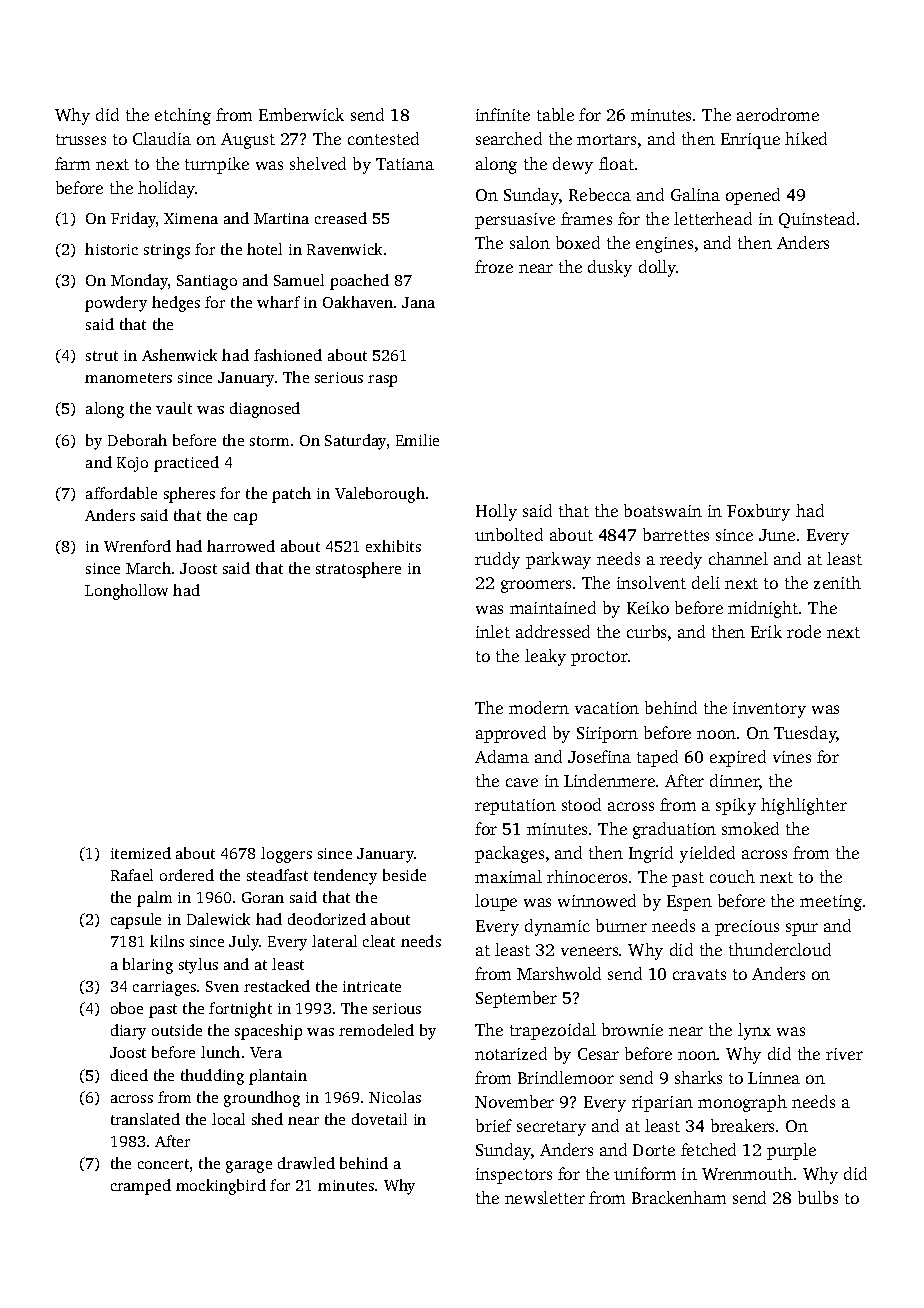 The width and height of the image is (924, 1308). What do you see at coordinates (221, 1187) in the image?
I see `mockingbird` at bounding box center [221, 1187].
